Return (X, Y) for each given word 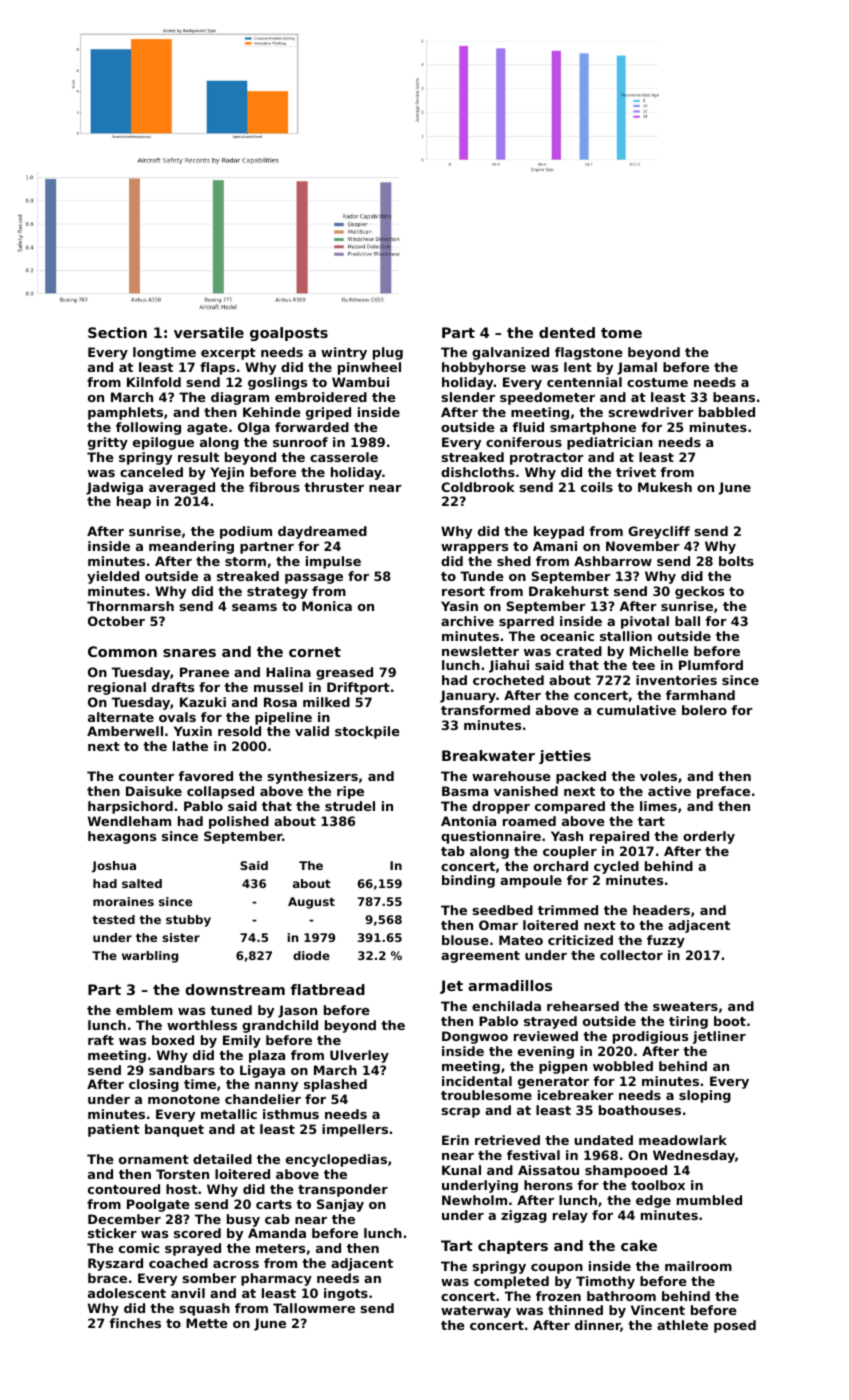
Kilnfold (154, 382)
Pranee (204, 672)
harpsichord (130, 807)
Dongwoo (475, 1037)
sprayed (193, 1249)
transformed (485, 710)
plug (388, 353)
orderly (709, 837)
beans (734, 397)
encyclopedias (336, 1160)
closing (154, 1085)
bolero (704, 710)
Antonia (468, 821)
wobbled (623, 1066)
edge (653, 1201)
